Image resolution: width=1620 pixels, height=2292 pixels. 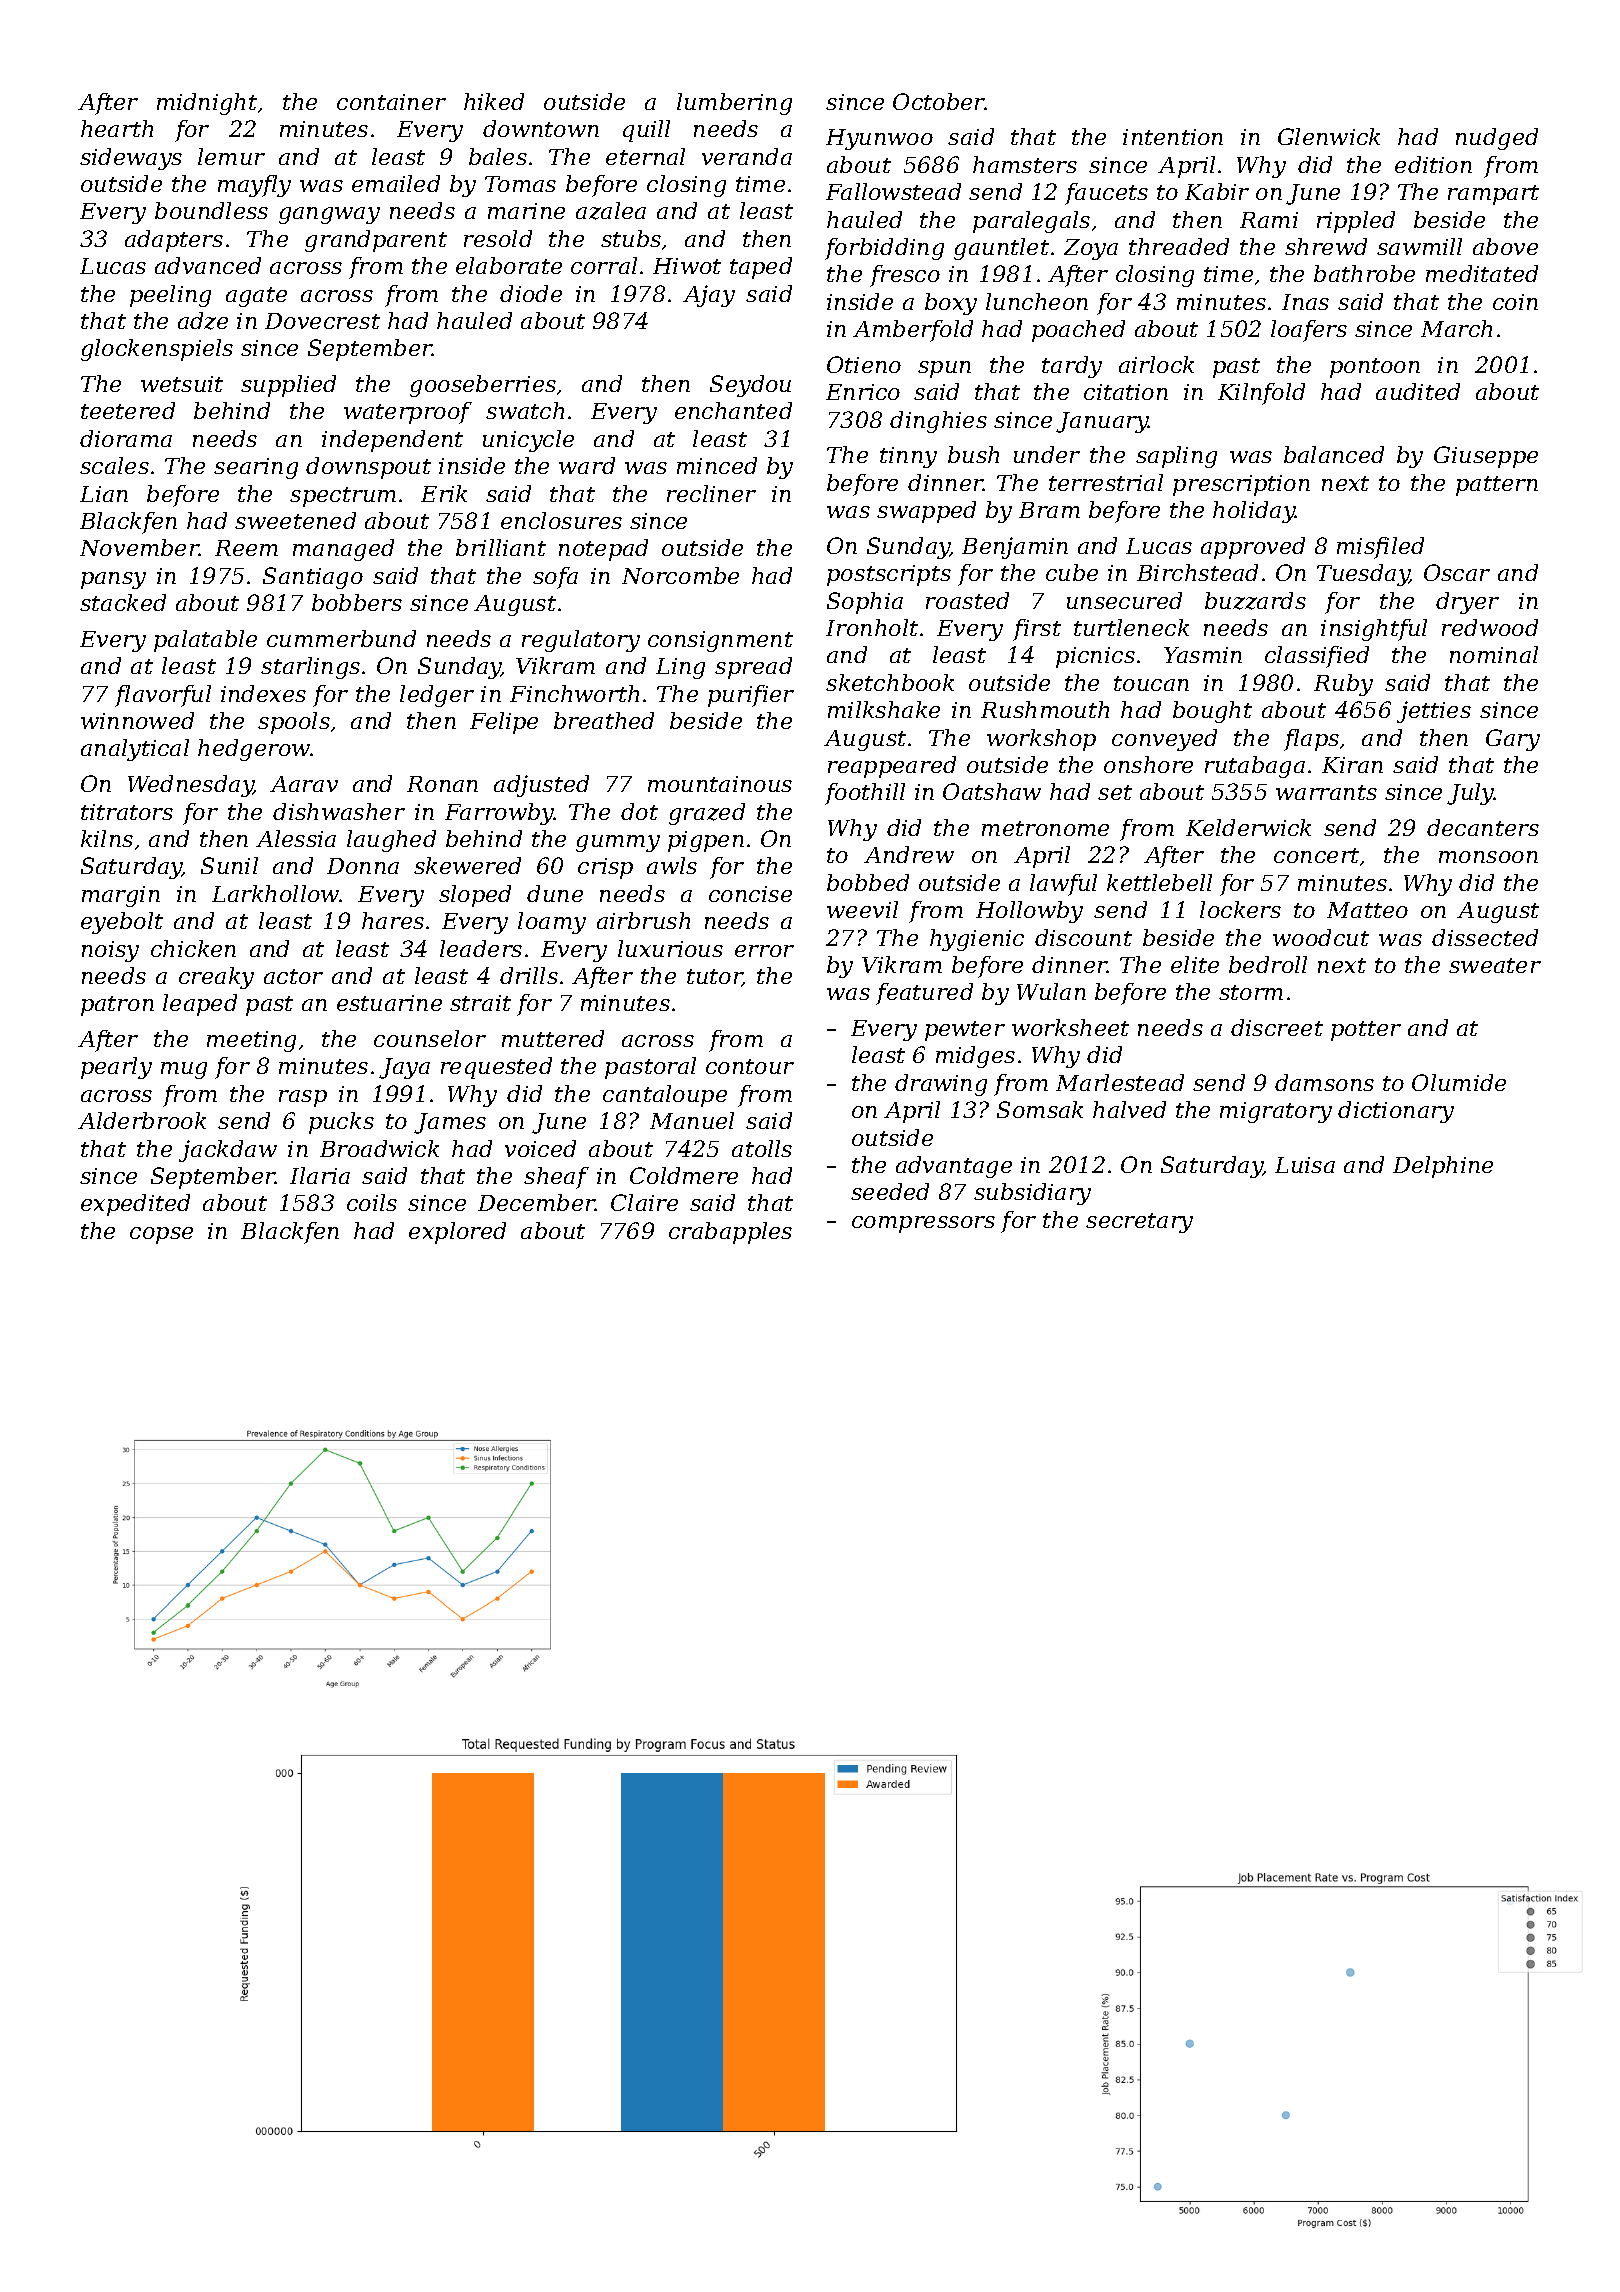 I want to click on Oscar, so click(x=1457, y=572).
